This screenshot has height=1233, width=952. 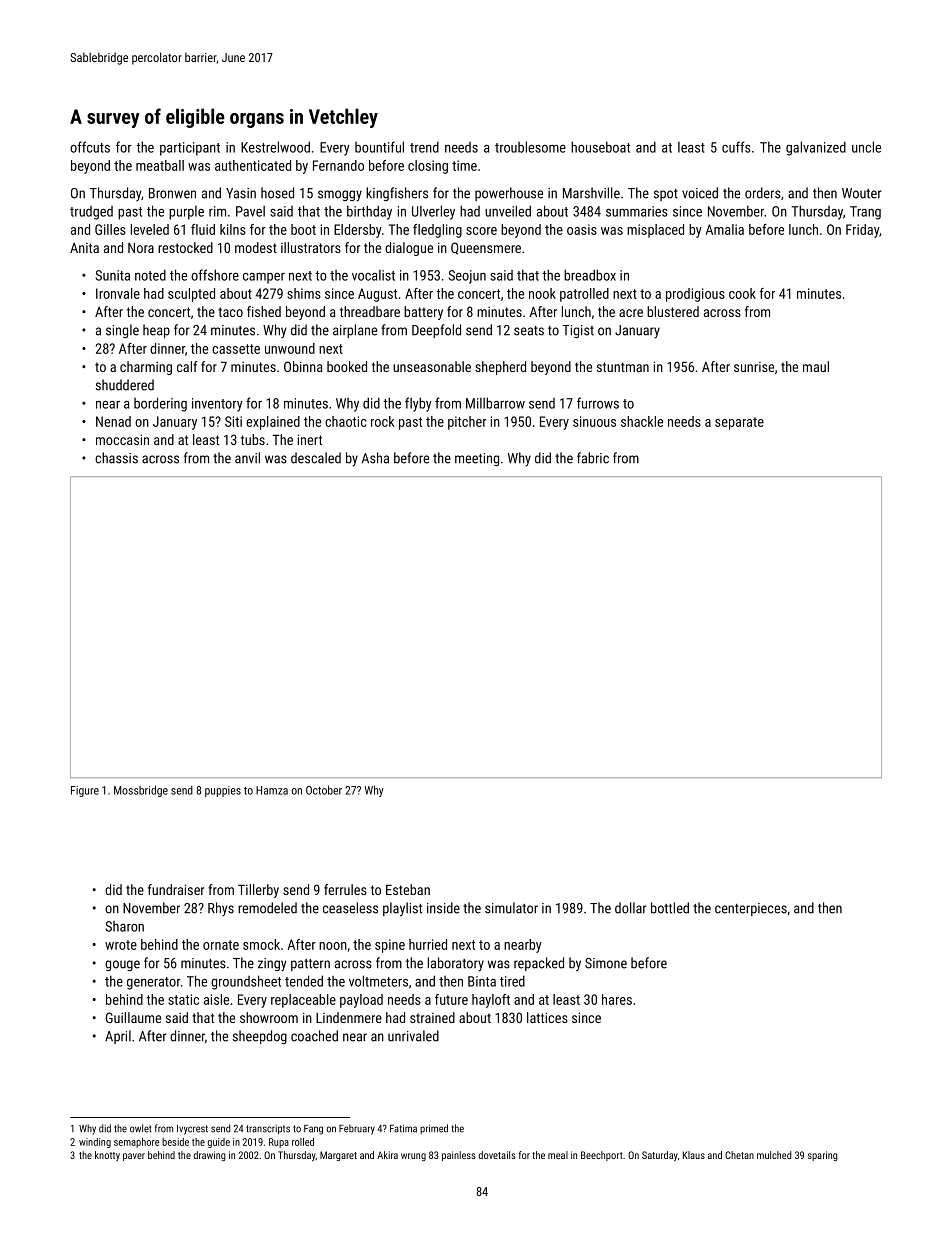 What do you see at coordinates (118, 1037) in the screenshot?
I see `April` at bounding box center [118, 1037].
